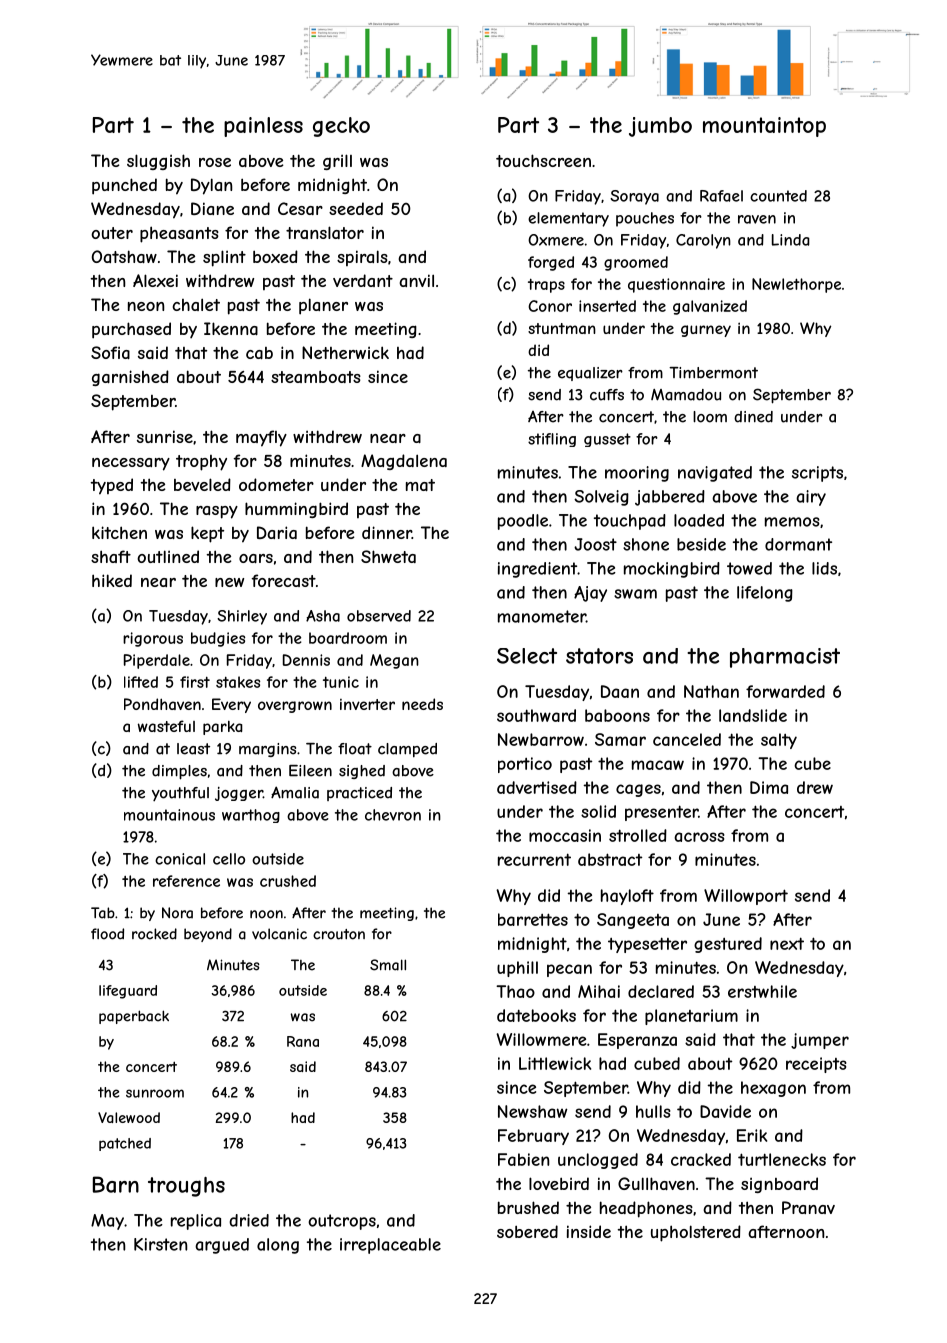 The height and width of the screenshot is (1343, 947). What do you see at coordinates (341, 127) in the screenshot?
I see `gecko` at bounding box center [341, 127].
